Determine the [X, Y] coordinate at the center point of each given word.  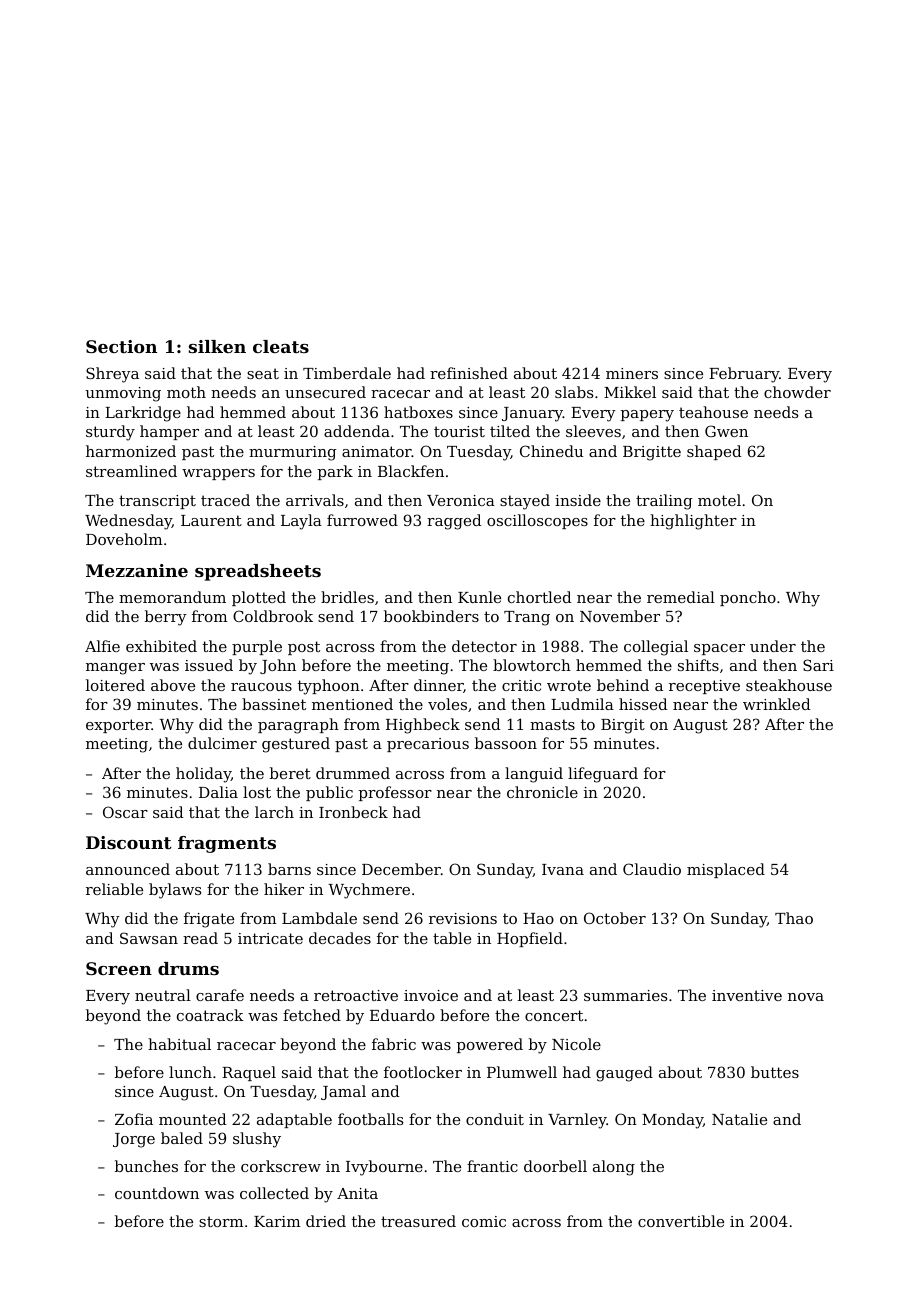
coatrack [210, 1015]
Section [121, 346]
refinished [469, 373]
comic [484, 1221]
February [744, 375]
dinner [438, 685]
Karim [277, 1221]
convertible [681, 1221]
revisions [463, 918]
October [615, 918]
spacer [719, 649]
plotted [259, 598]
